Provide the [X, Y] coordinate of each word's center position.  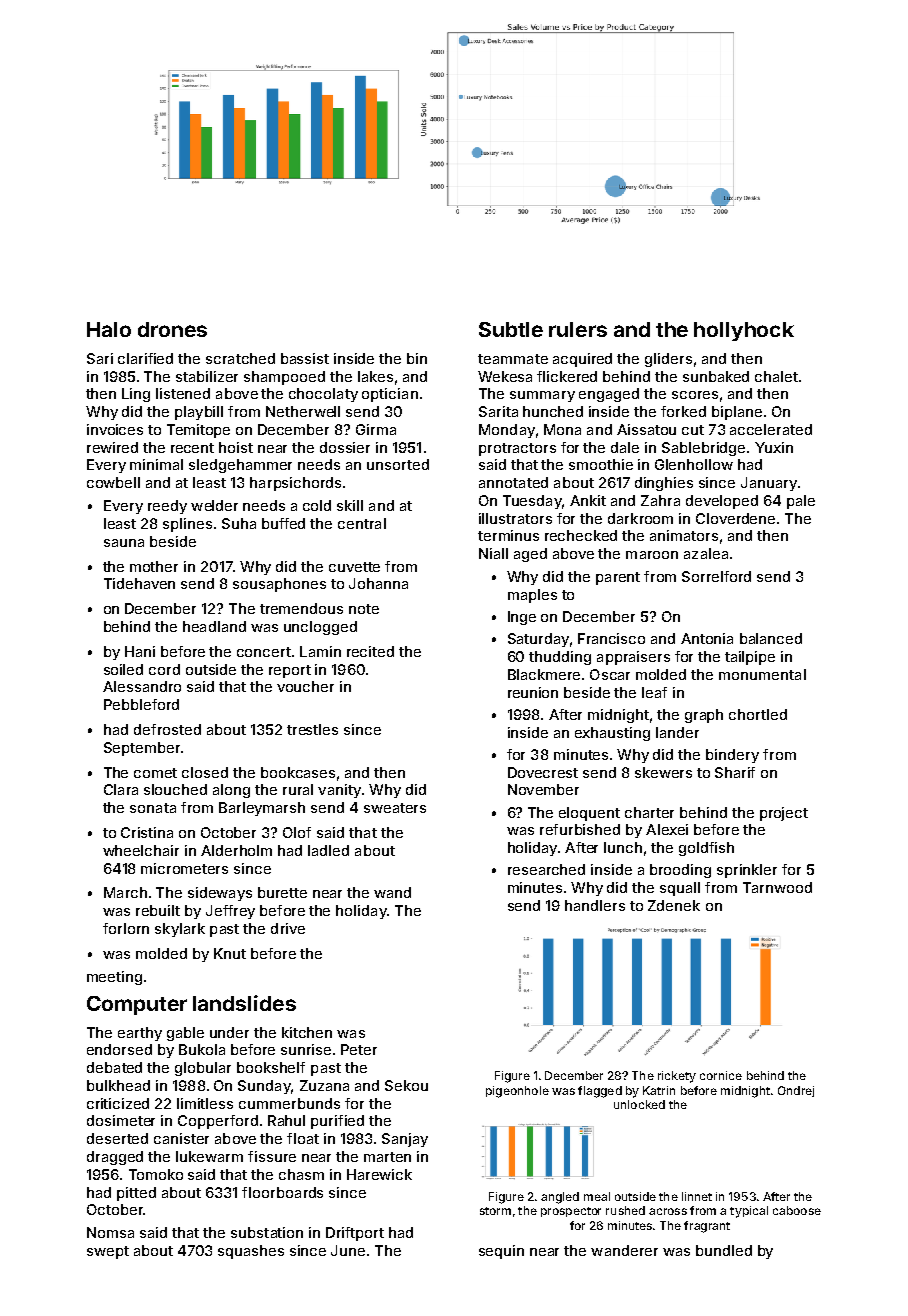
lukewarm [209, 1156]
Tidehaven [139, 583]
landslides [244, 1003]
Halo [109, 329]
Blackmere [544, 674]
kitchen [307, 1032]
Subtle [511, 329]
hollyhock [744, 331]
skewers [663, 772]
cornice [721, 1075]
